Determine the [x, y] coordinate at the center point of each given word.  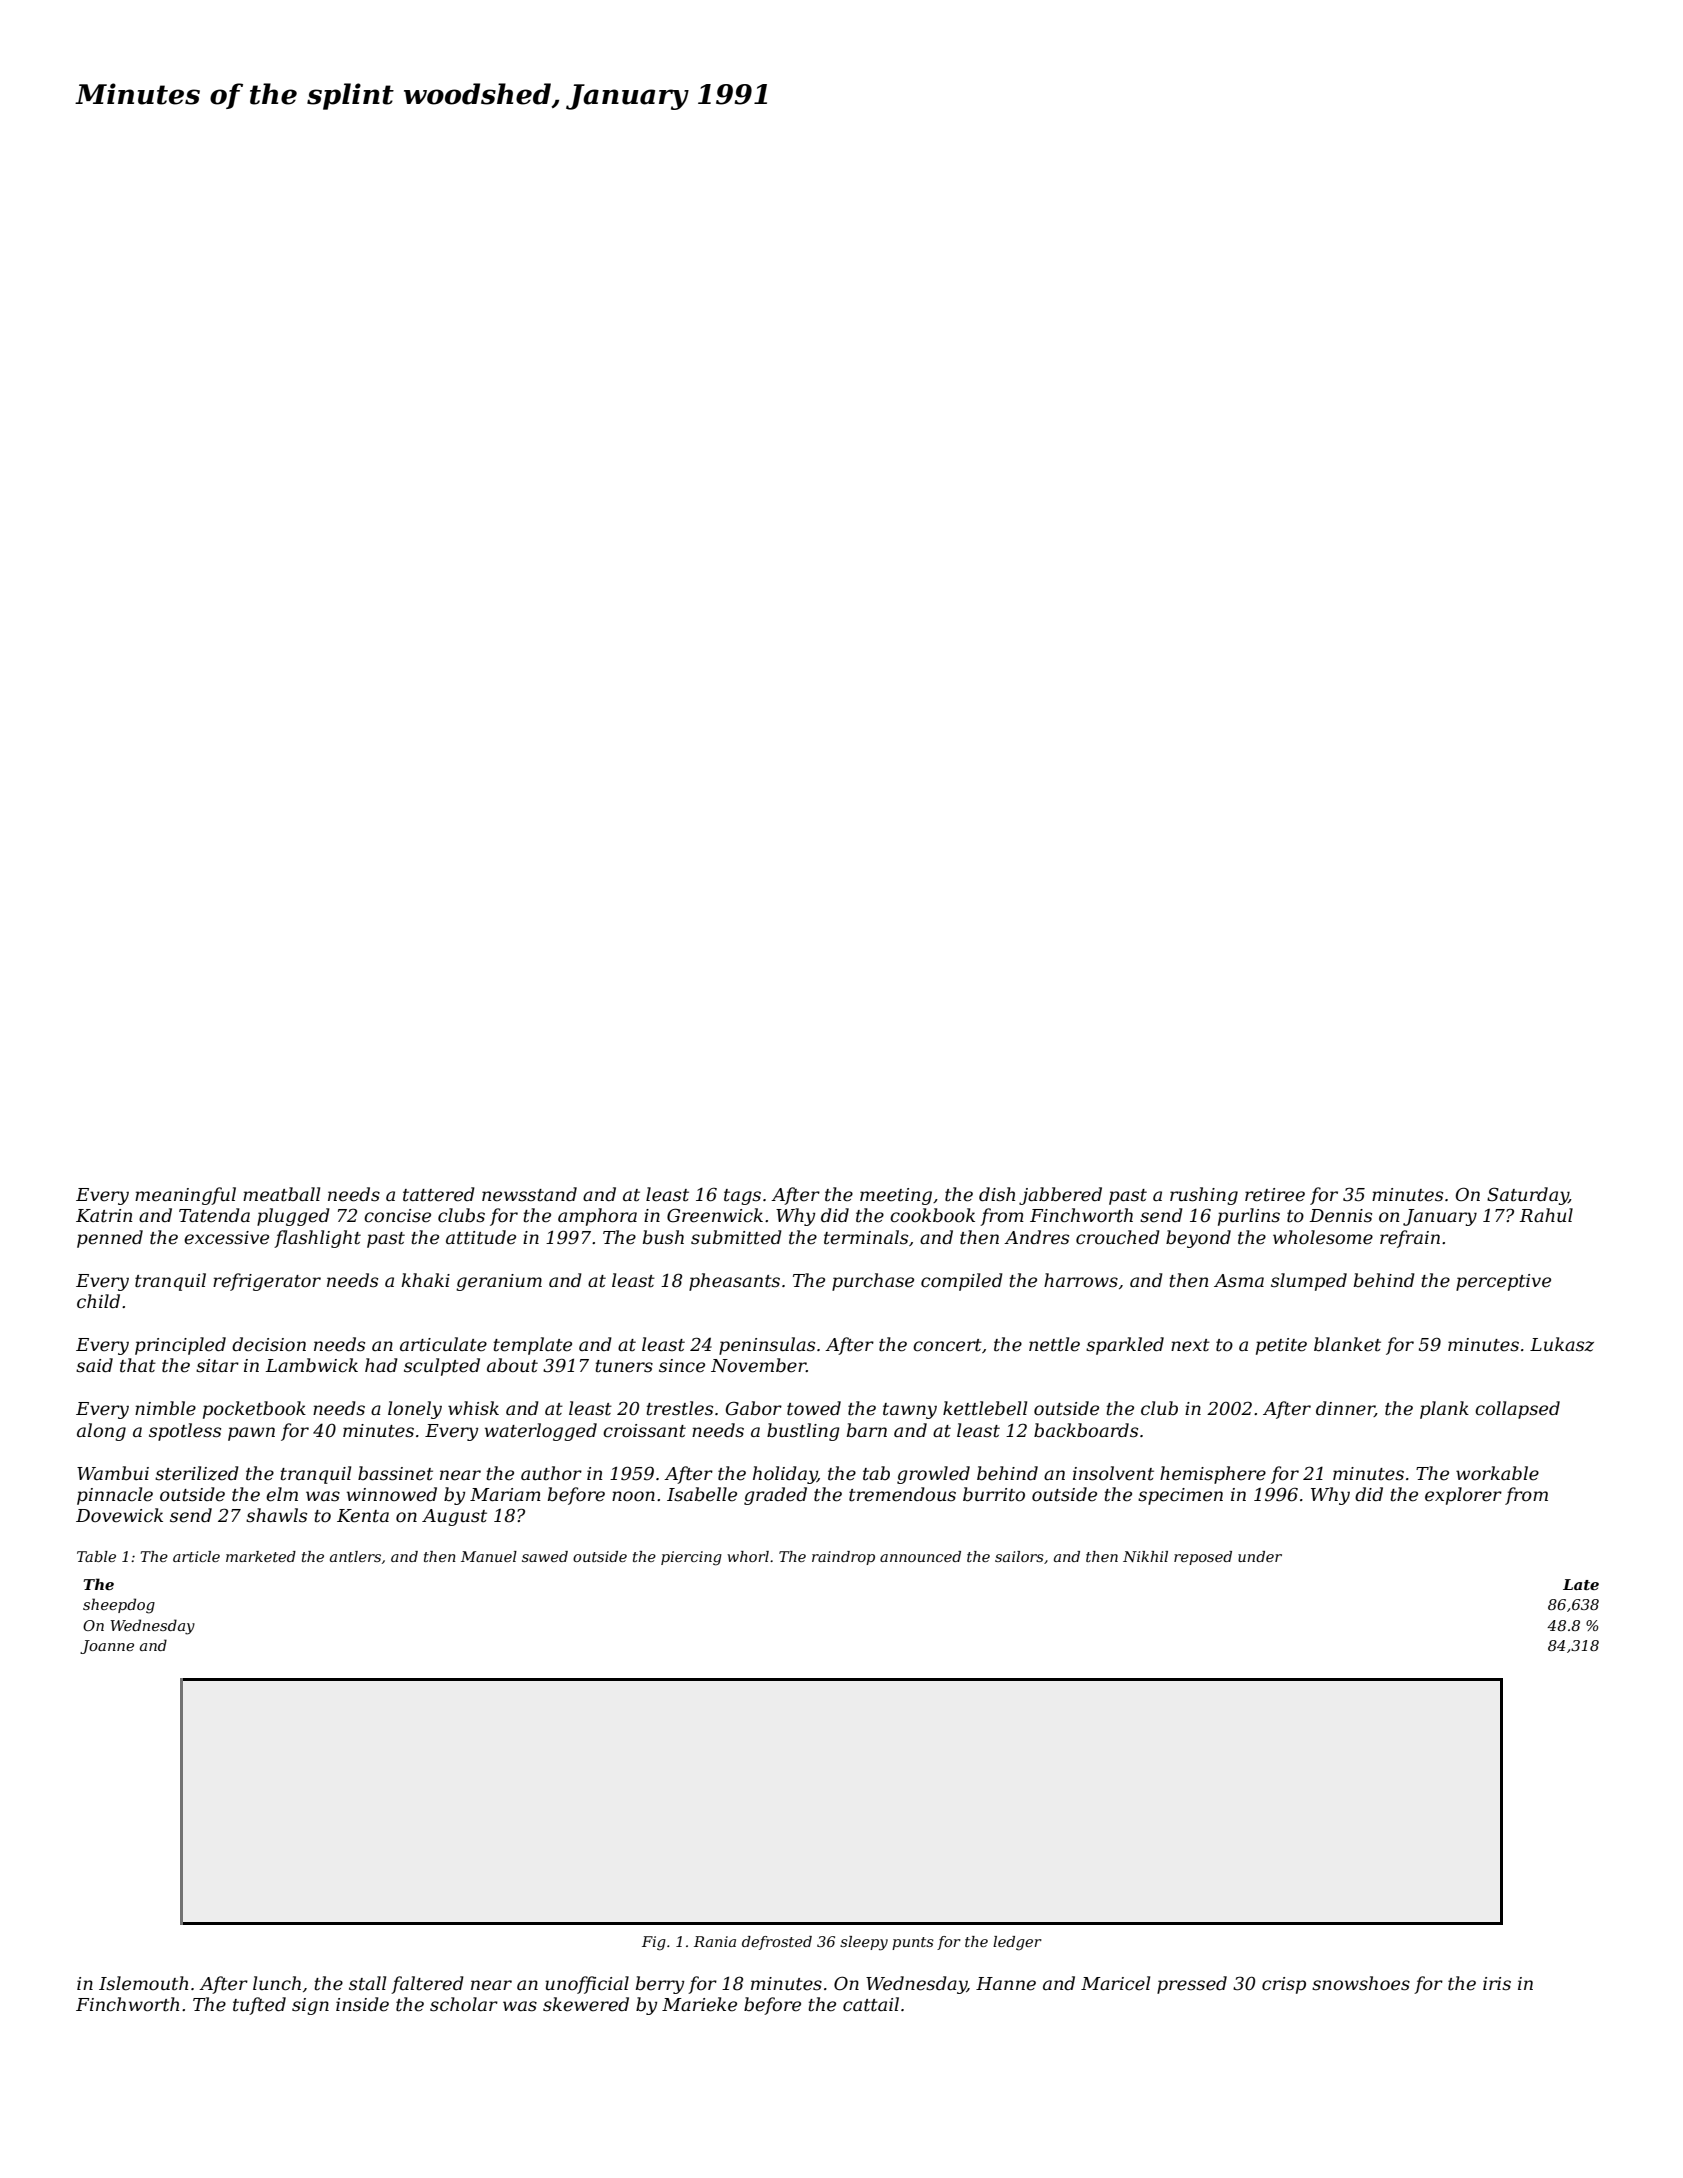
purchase [873, 1282]
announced [920, 1556]
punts [913, 1943]
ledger [1017, 1943]
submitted [736, 1237]
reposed [1203, 1558]
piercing [691, 1558]
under [1260, 1556]
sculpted [442, 1367]
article [196, 1556]
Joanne [107, 1647]
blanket [1347, 1344]
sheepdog [119, 1606]
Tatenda [214, 1215]
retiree [1275, 1195]
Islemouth [143, 1983]
